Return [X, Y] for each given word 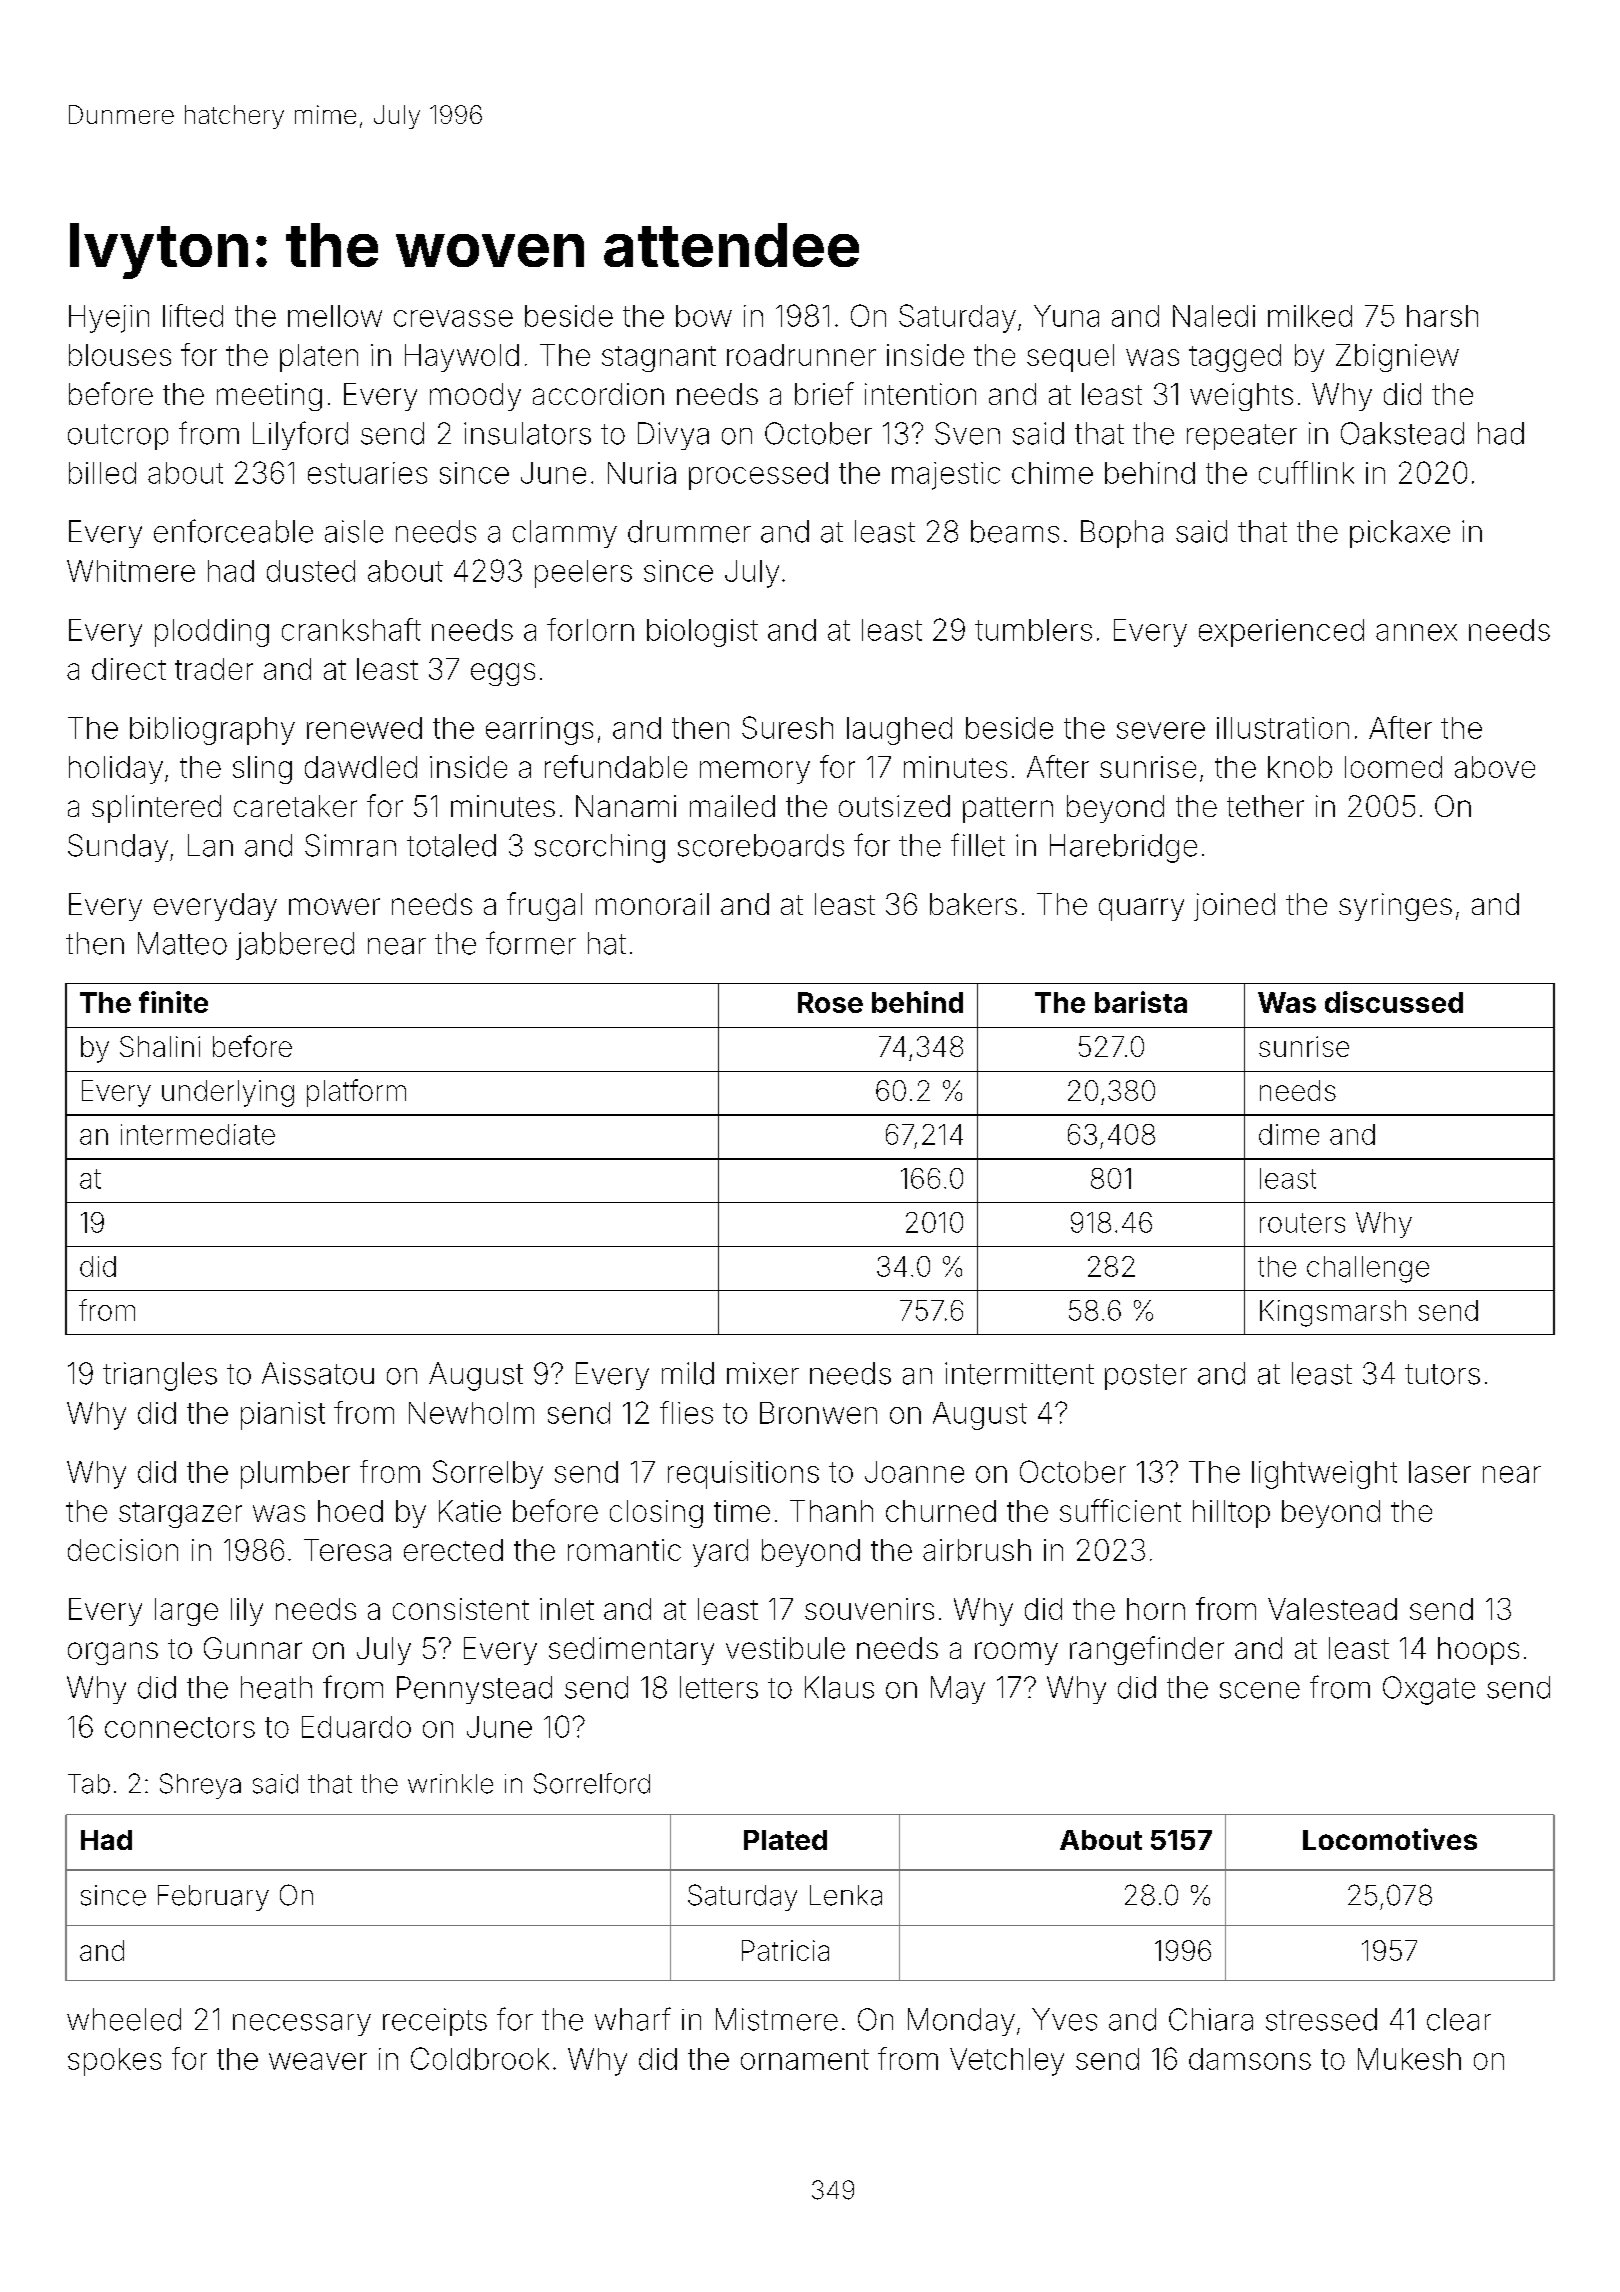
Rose [830, 1002]
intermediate [198, 1134]
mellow [335, 316]
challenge [1368, 1269]
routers [1302, 1223]
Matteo [182, 943]
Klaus [839, 1687]
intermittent [1019, 1373]
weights [1241, 397]
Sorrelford [592, 1783]
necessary [302, 2025]
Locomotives [1390, 1839]
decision [123, 1550]
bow [704, 316]
